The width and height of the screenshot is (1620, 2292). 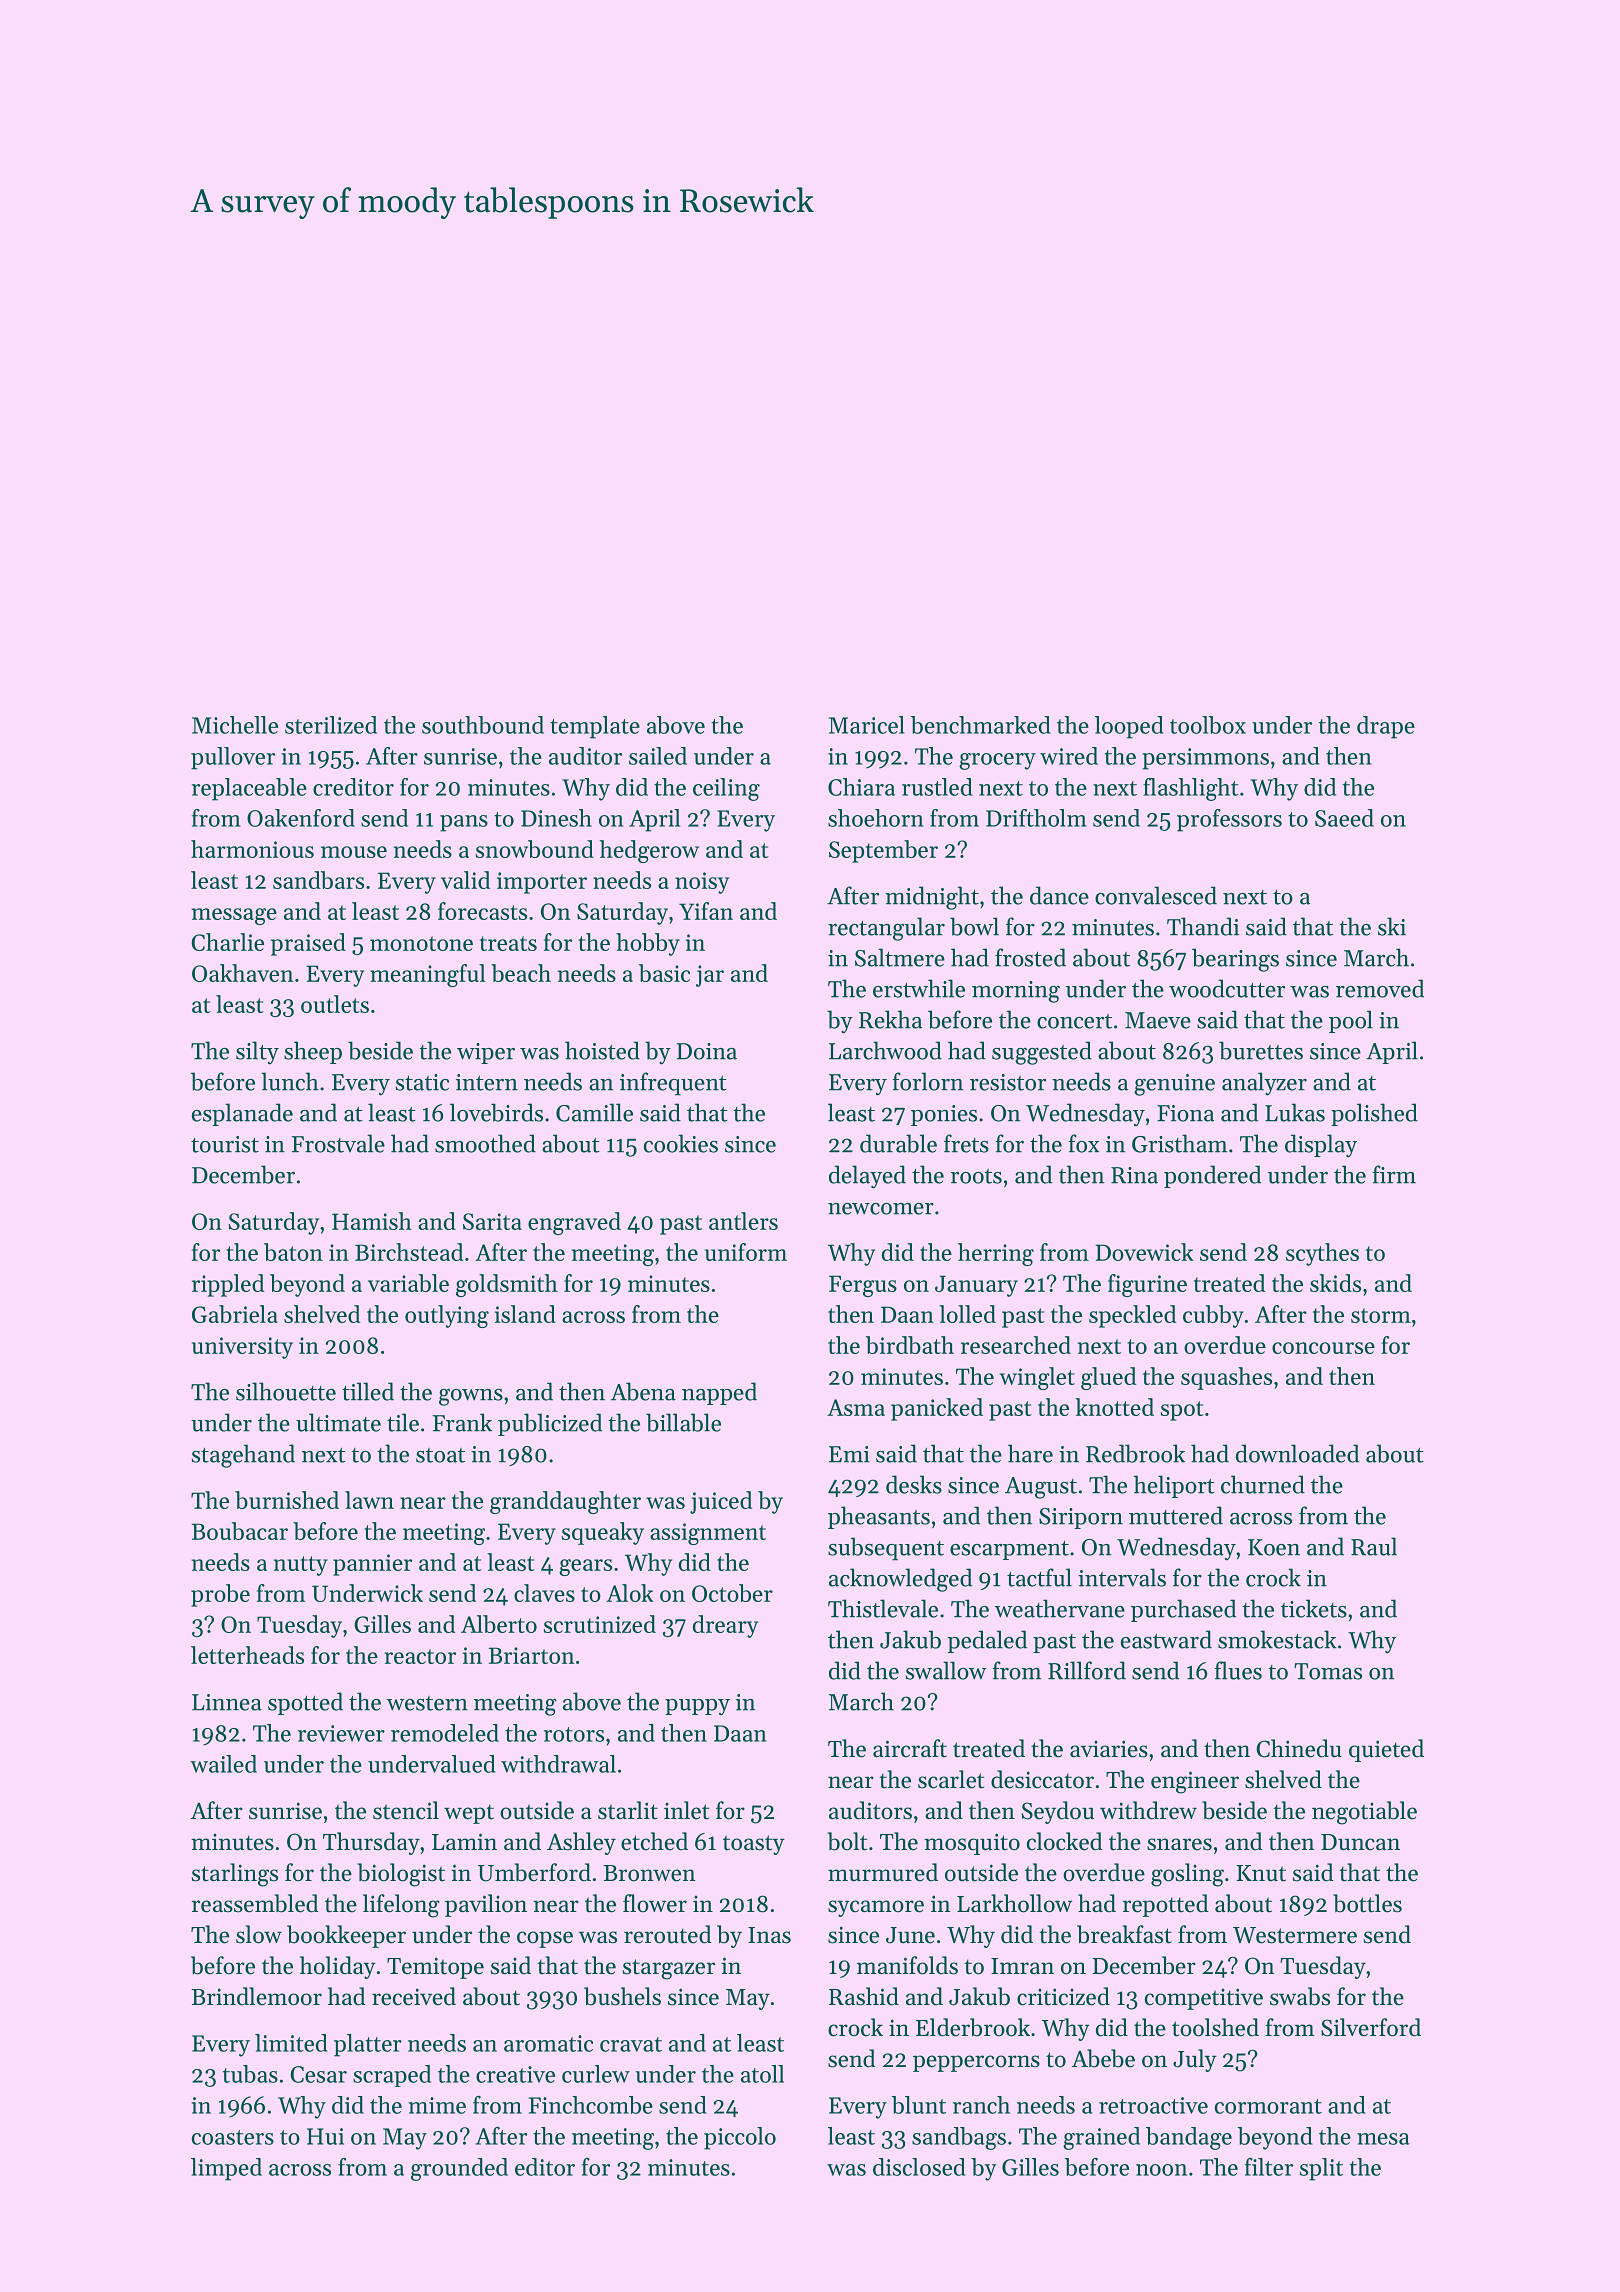 What do you see at coordinates (235, 725) in the screenshot?
I see `Michelle` at bounding box center [235, 725].
